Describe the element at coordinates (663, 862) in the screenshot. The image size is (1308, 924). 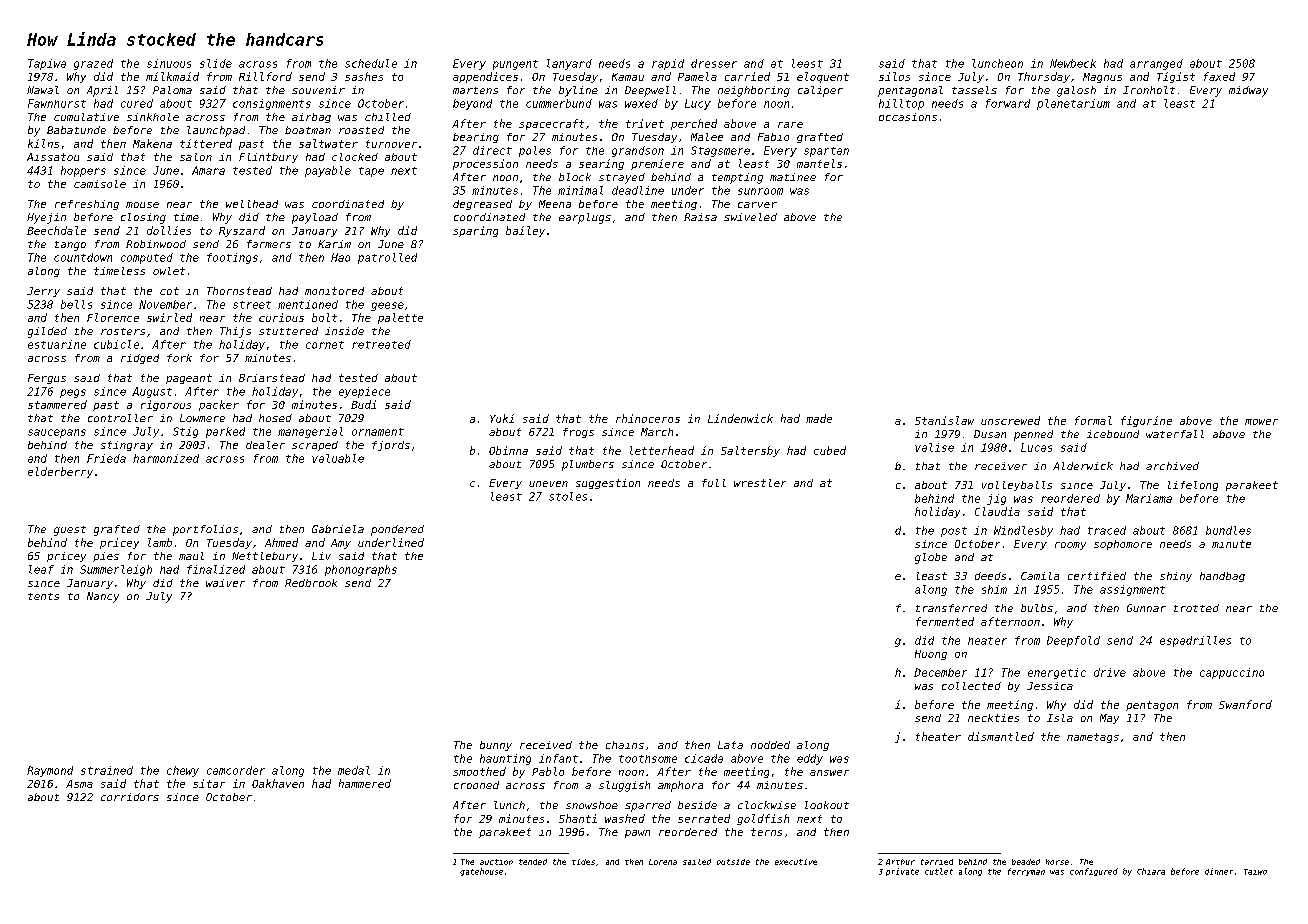
I see `Lorena` at that location.
